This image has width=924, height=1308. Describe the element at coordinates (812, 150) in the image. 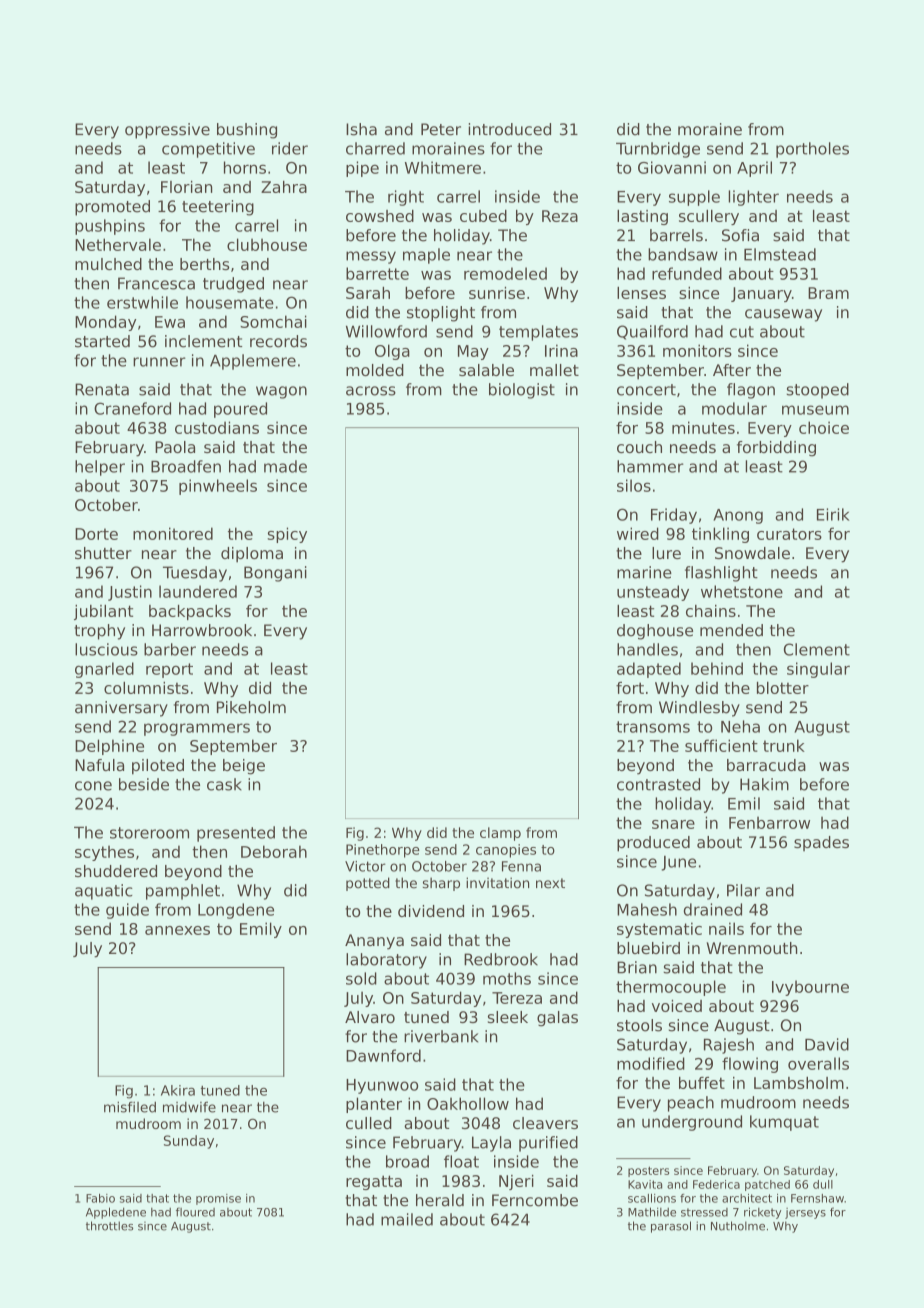

I see `portholes` at that location.
